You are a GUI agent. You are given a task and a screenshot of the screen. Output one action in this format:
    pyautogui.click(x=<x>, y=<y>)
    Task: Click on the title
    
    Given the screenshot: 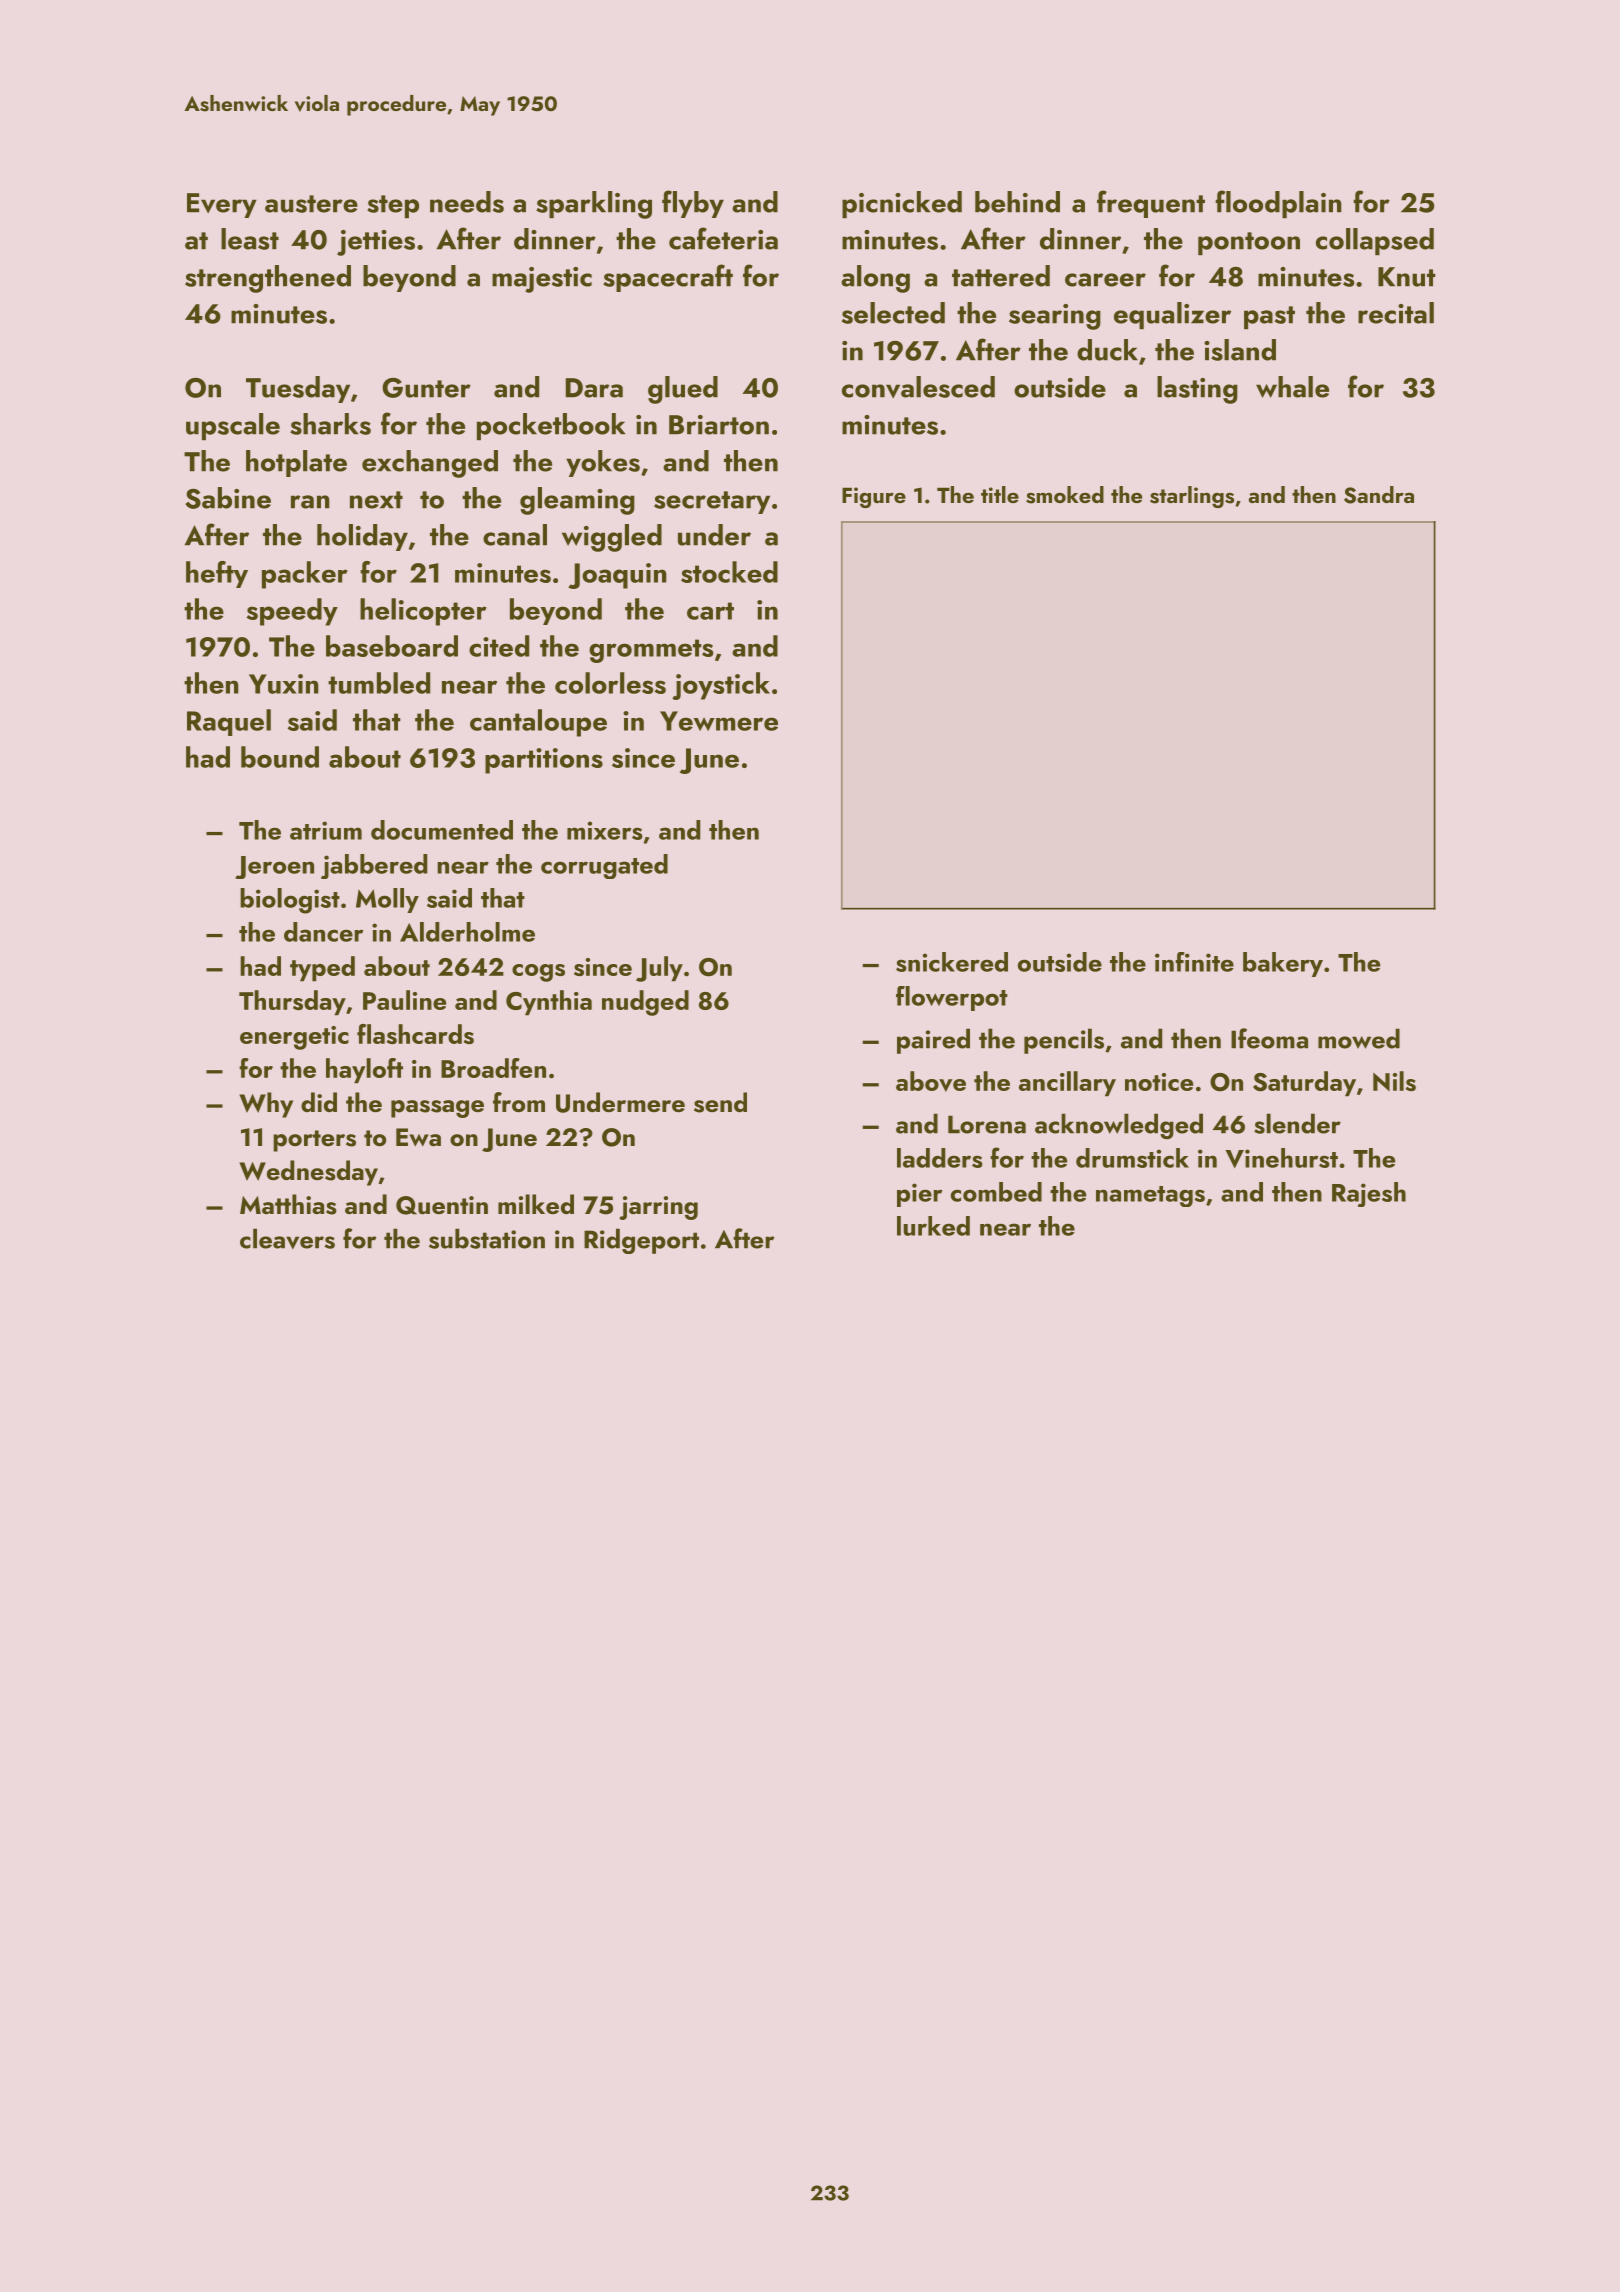 What is the action you would take?
    pyautogui.click(x=1000, y=494)
